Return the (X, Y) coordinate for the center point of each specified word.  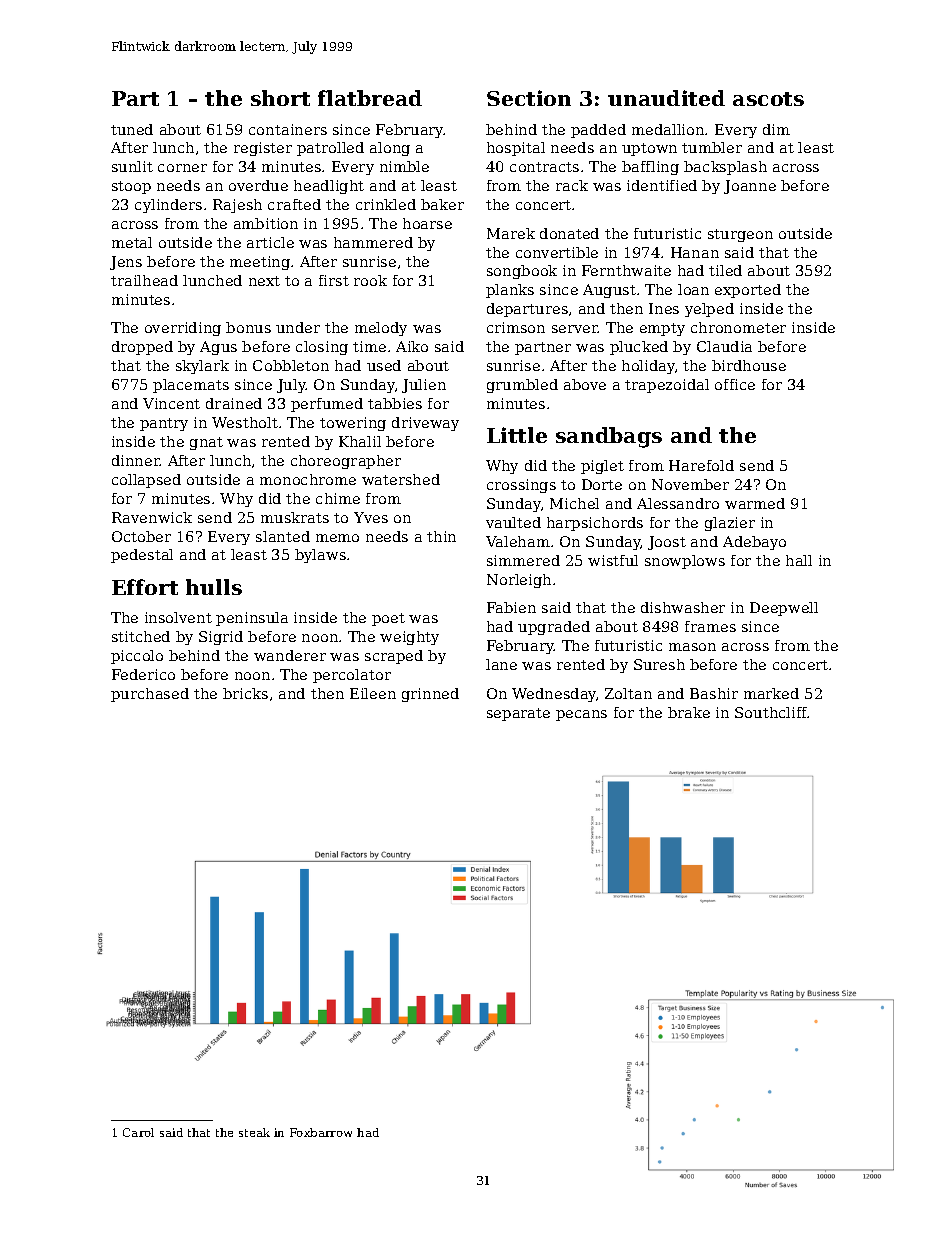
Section (529, 98)
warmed (755, 503)
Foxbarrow (321, 1132)
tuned (132, 129)
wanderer (290, 655)
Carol (138, 1132)
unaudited (666, 98)
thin (441, 536)
